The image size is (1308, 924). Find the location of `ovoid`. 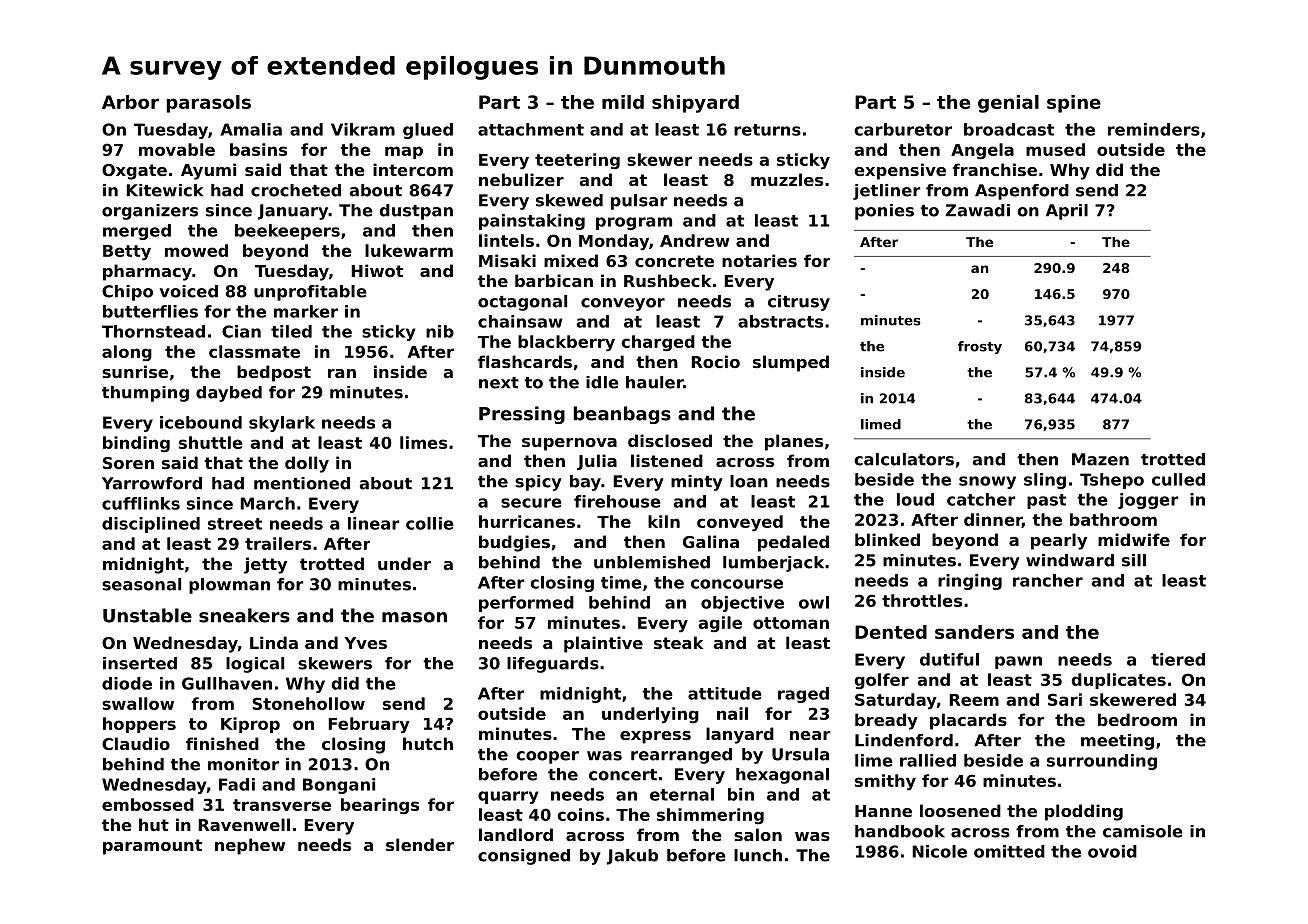

ovoid is located at coordinates (1112, 851).
